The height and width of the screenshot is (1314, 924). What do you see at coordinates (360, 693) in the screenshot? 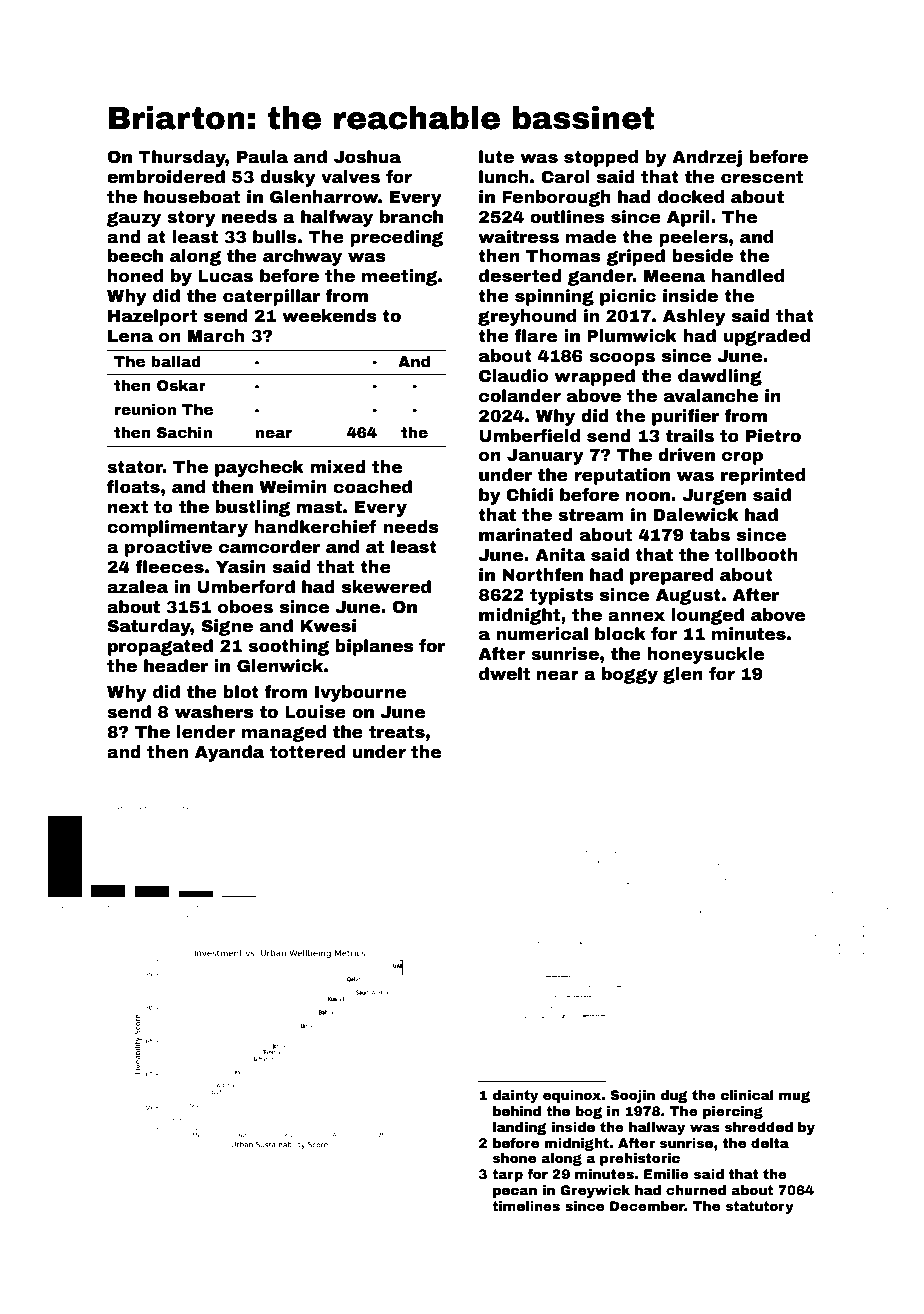
I see `Ivybourne` at bounding box center [360, 693].
